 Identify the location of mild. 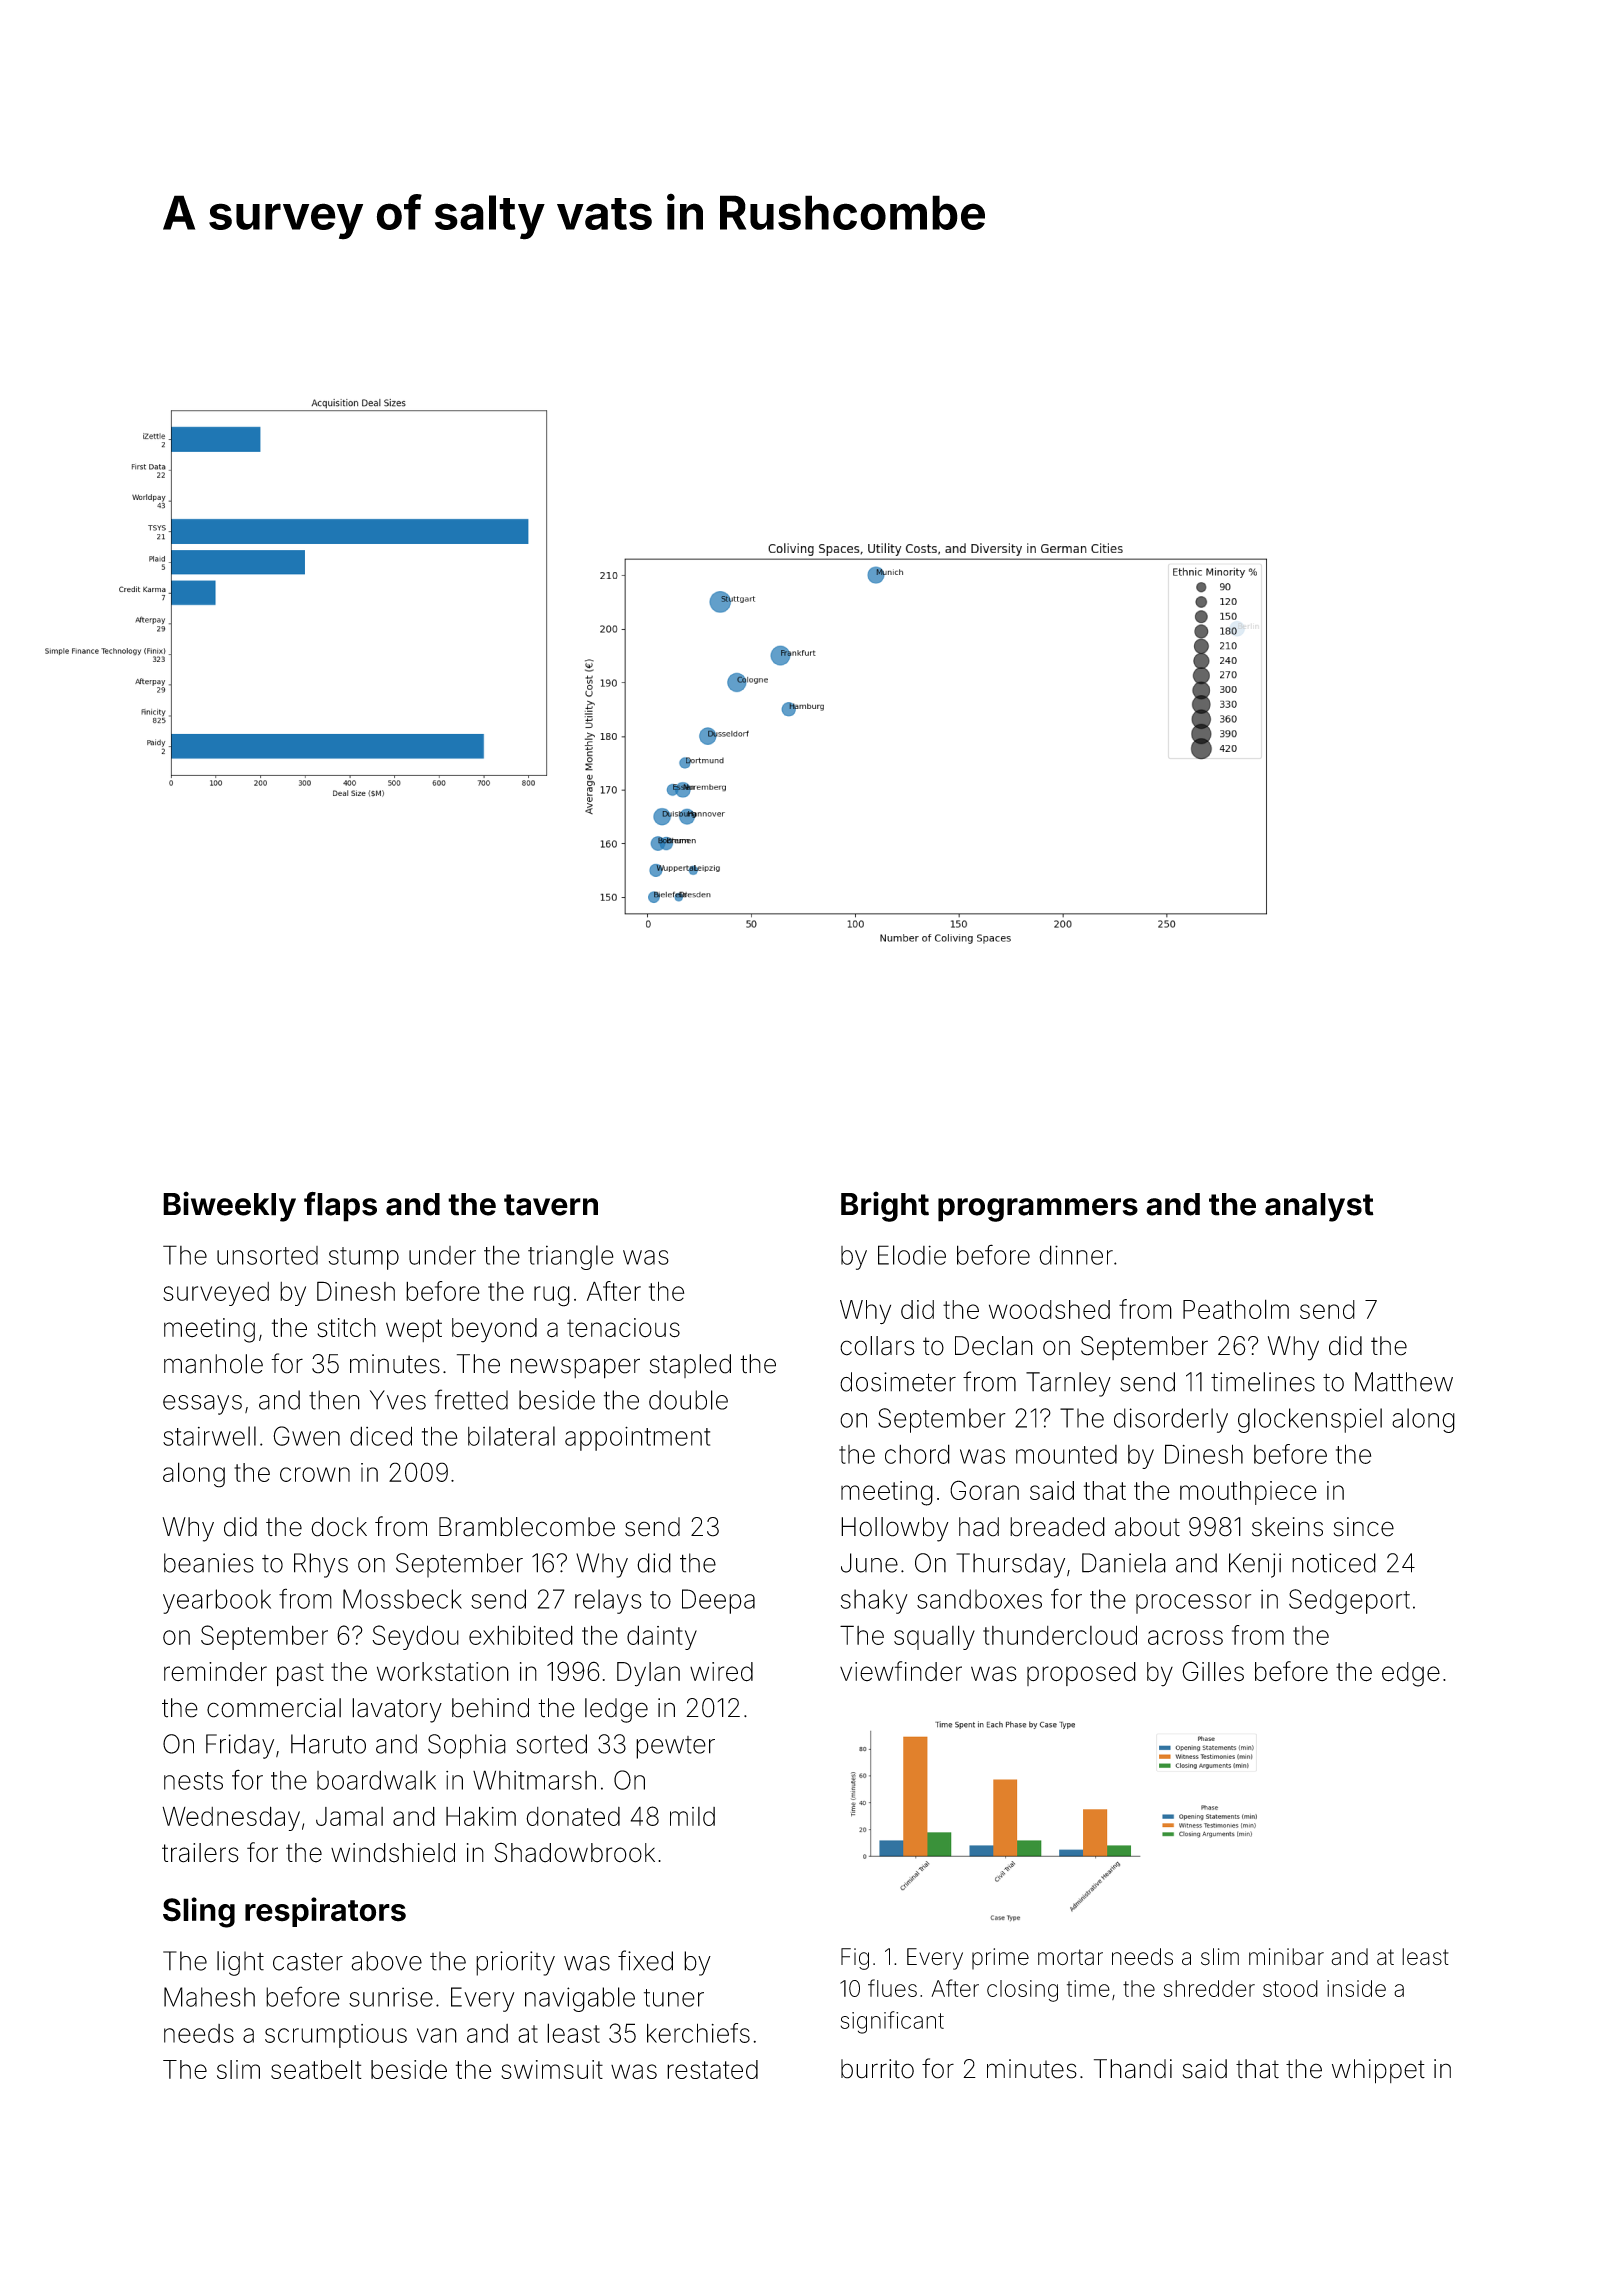
(692, 1816).
